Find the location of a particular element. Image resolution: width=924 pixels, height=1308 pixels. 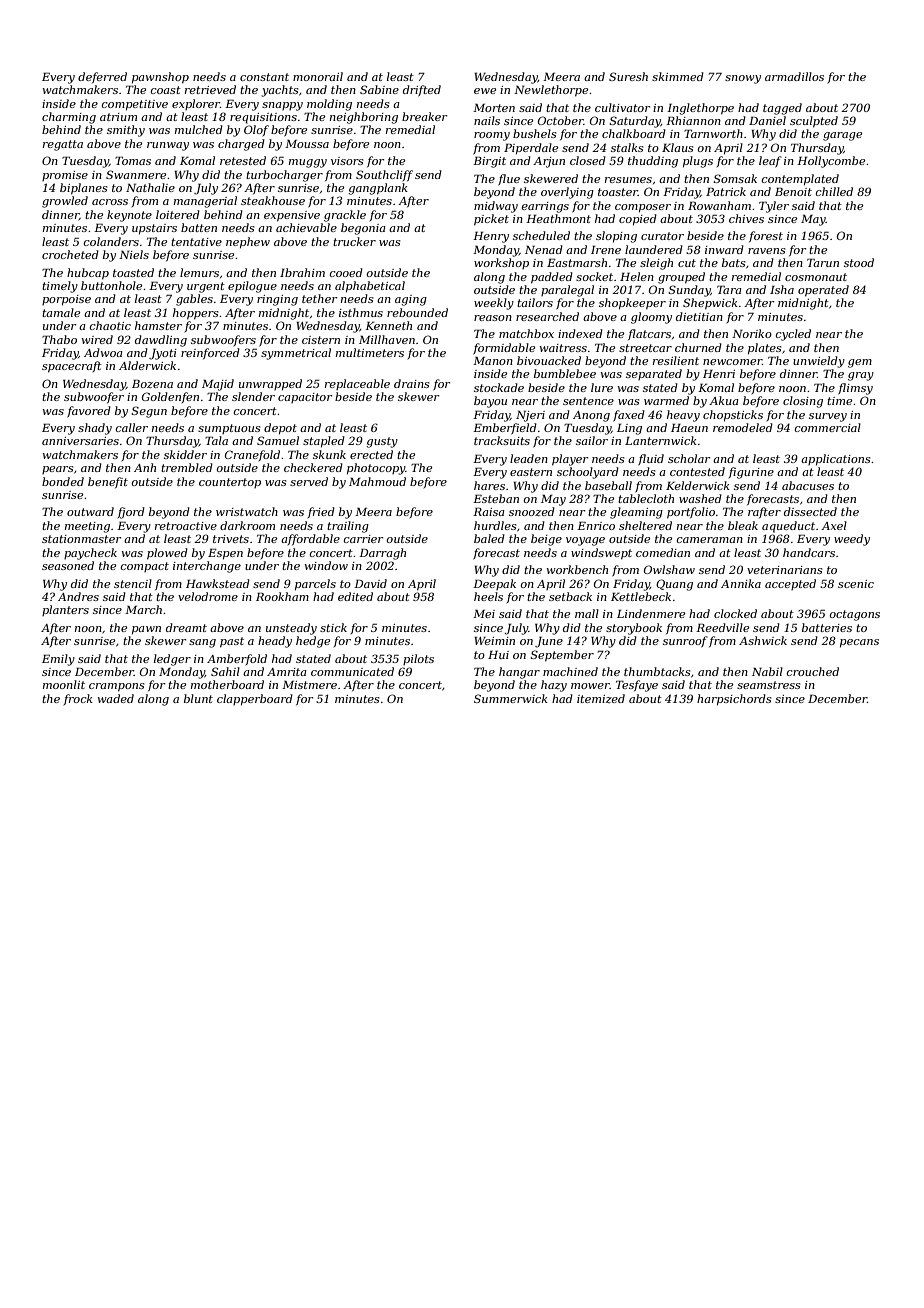

Deepak is located at coordinates (494, 584).
